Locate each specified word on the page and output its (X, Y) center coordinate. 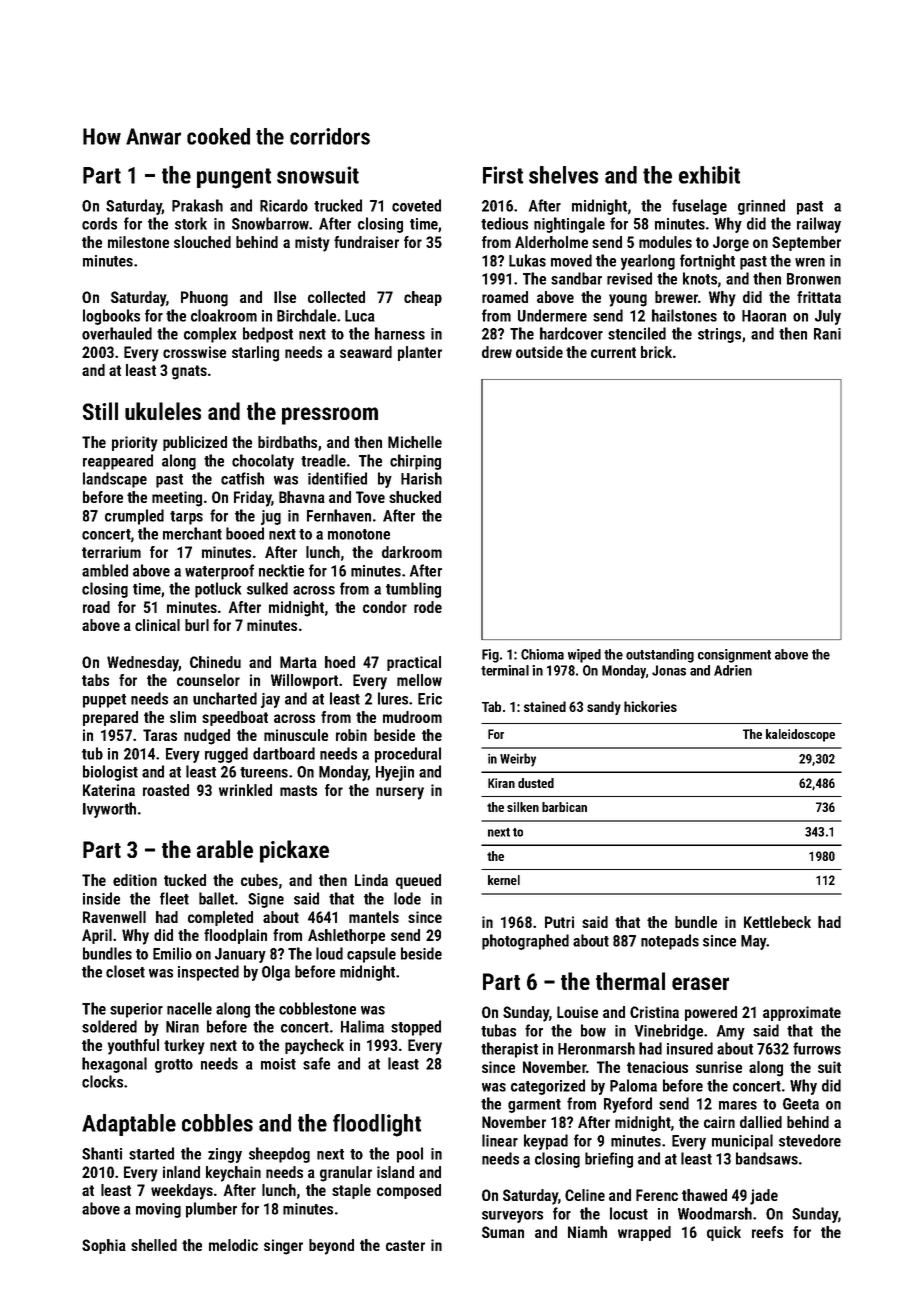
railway (819, 225)
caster (405, 1245)
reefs (767, 1232)
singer (283, 1247)
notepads (670, 942)
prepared (110, 718)
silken (523, 807)
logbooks (111, 317)
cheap (423, 298)
